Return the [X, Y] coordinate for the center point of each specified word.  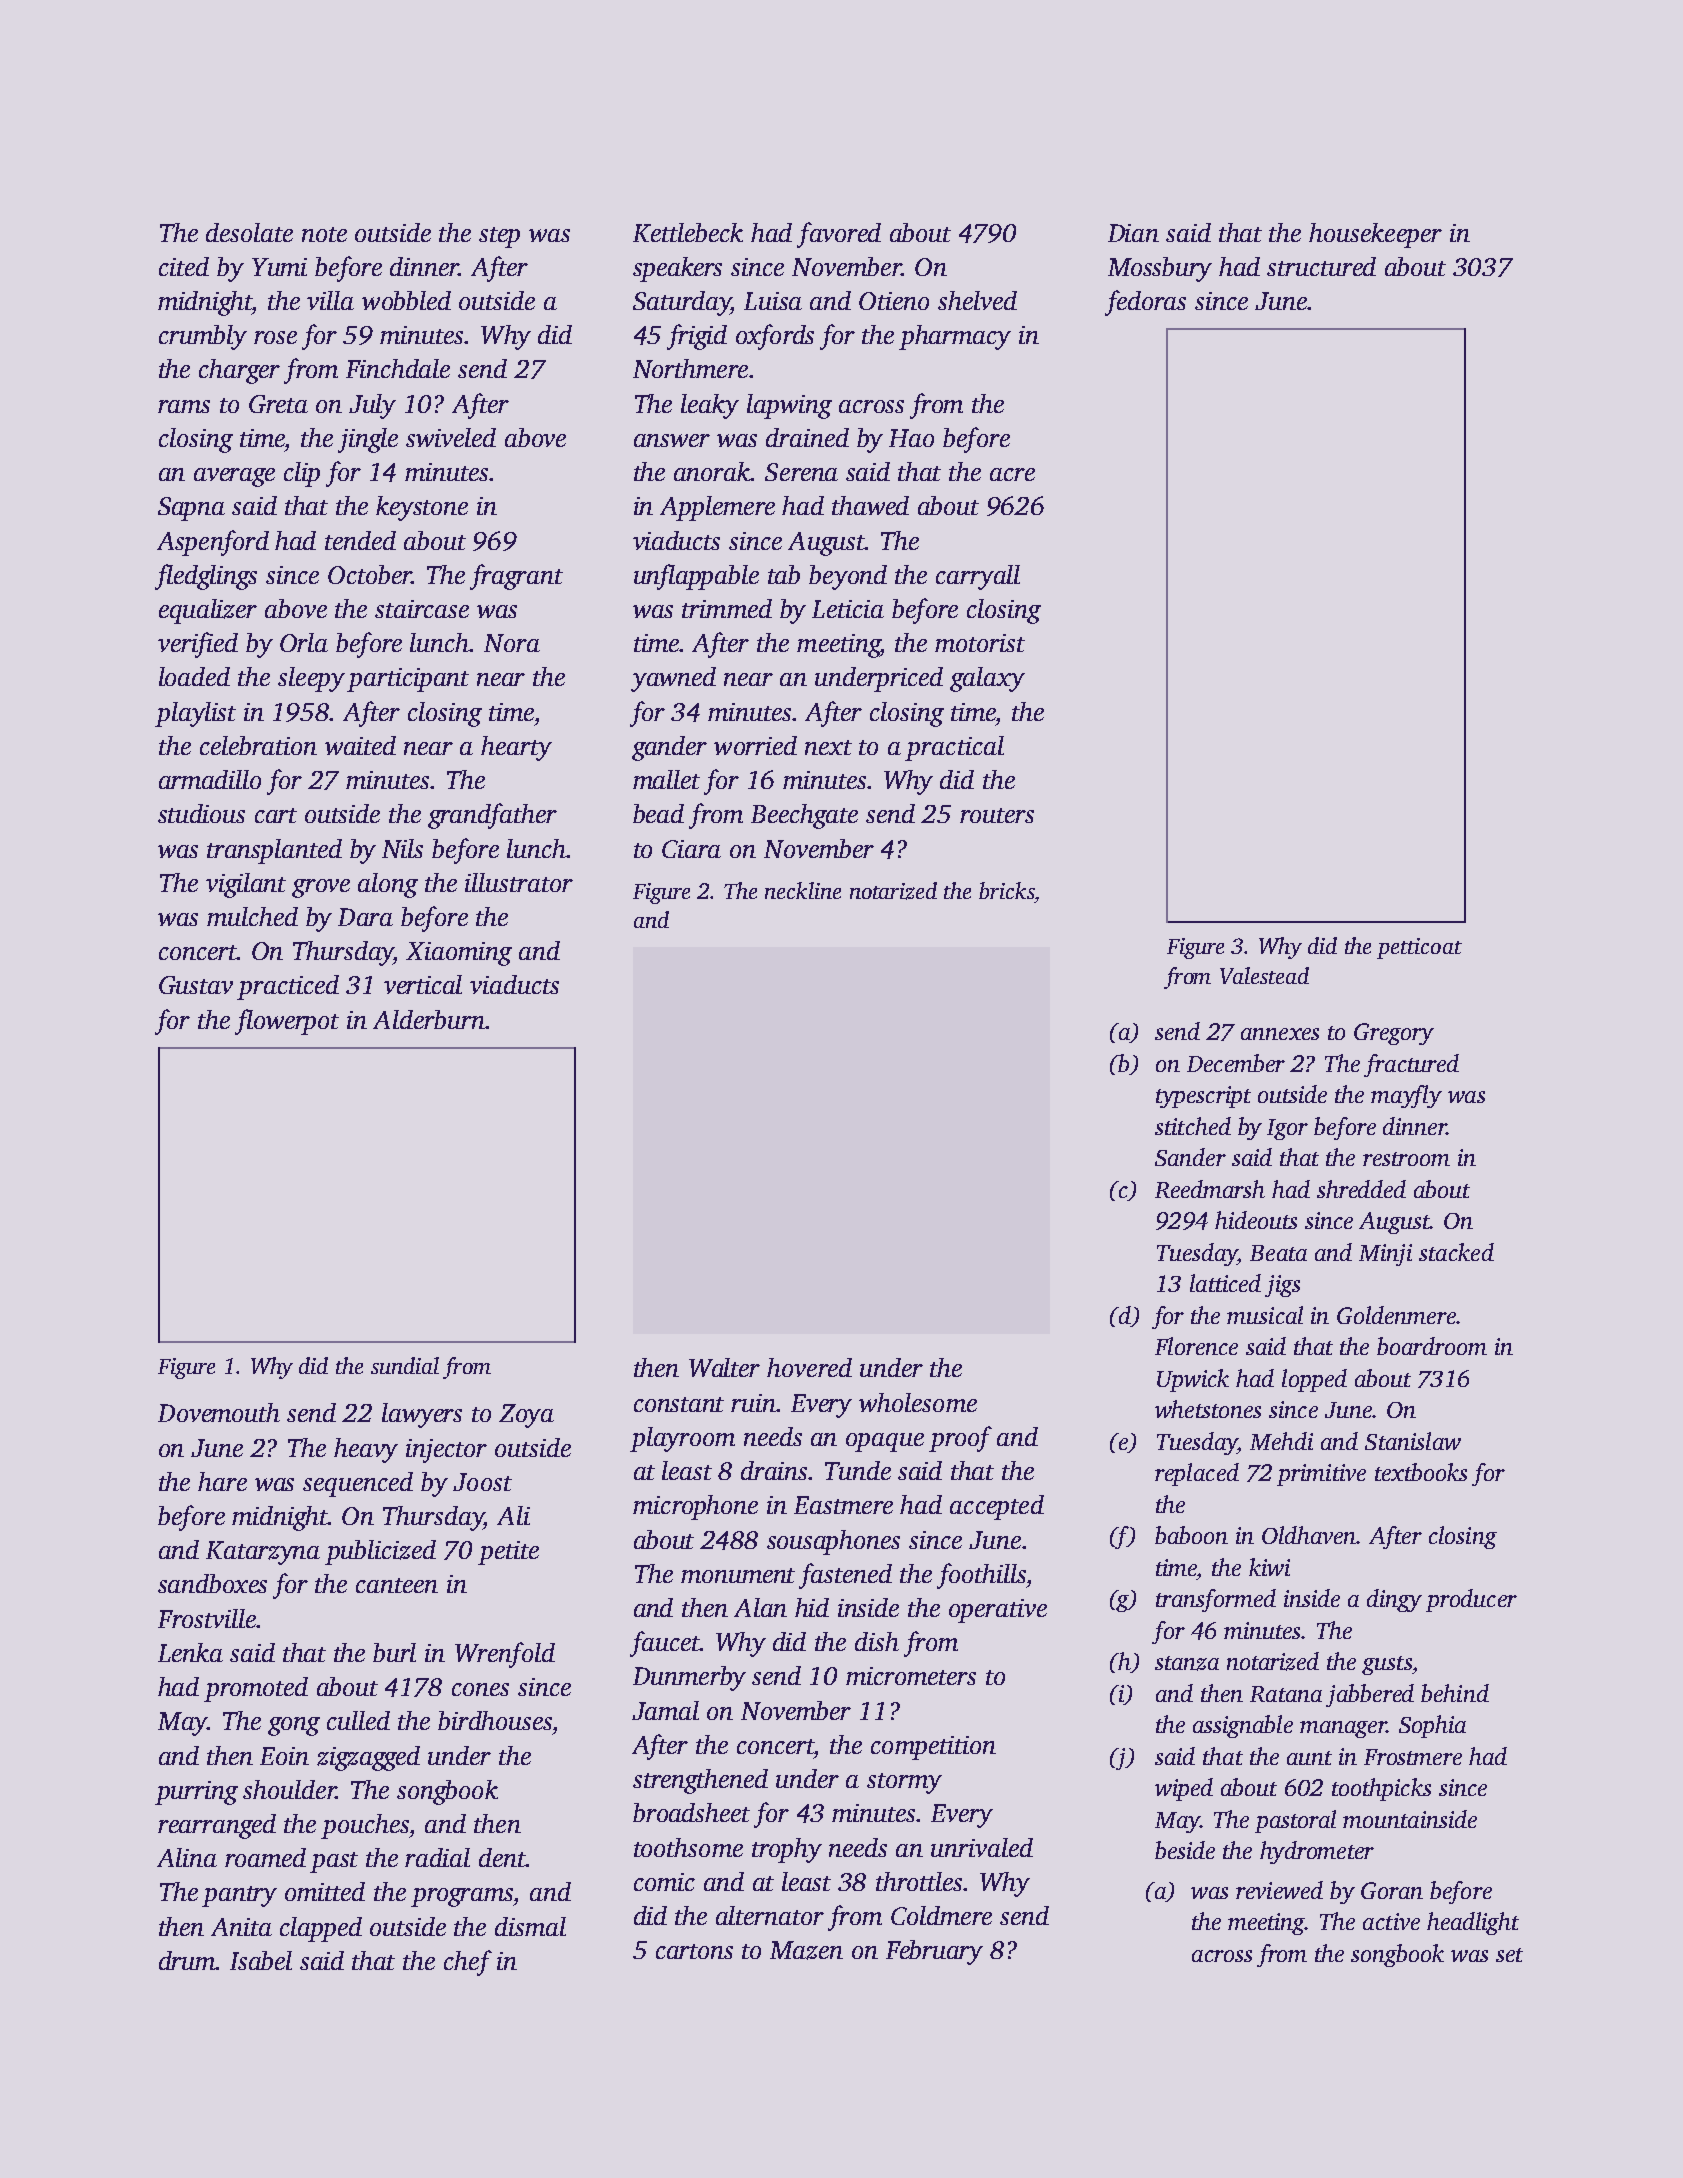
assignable [1243, 1726]
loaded [194, 676]
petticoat [1419, 948]
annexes [1280, 1034]
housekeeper [1375, 235]
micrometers [911, 1676]
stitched [1193, 1126]
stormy [904, 1783]
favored [839, 235]
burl [394, 1652]
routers [997, 815]
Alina [187, 1857]
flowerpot [287, 1022]
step [499, 237]
